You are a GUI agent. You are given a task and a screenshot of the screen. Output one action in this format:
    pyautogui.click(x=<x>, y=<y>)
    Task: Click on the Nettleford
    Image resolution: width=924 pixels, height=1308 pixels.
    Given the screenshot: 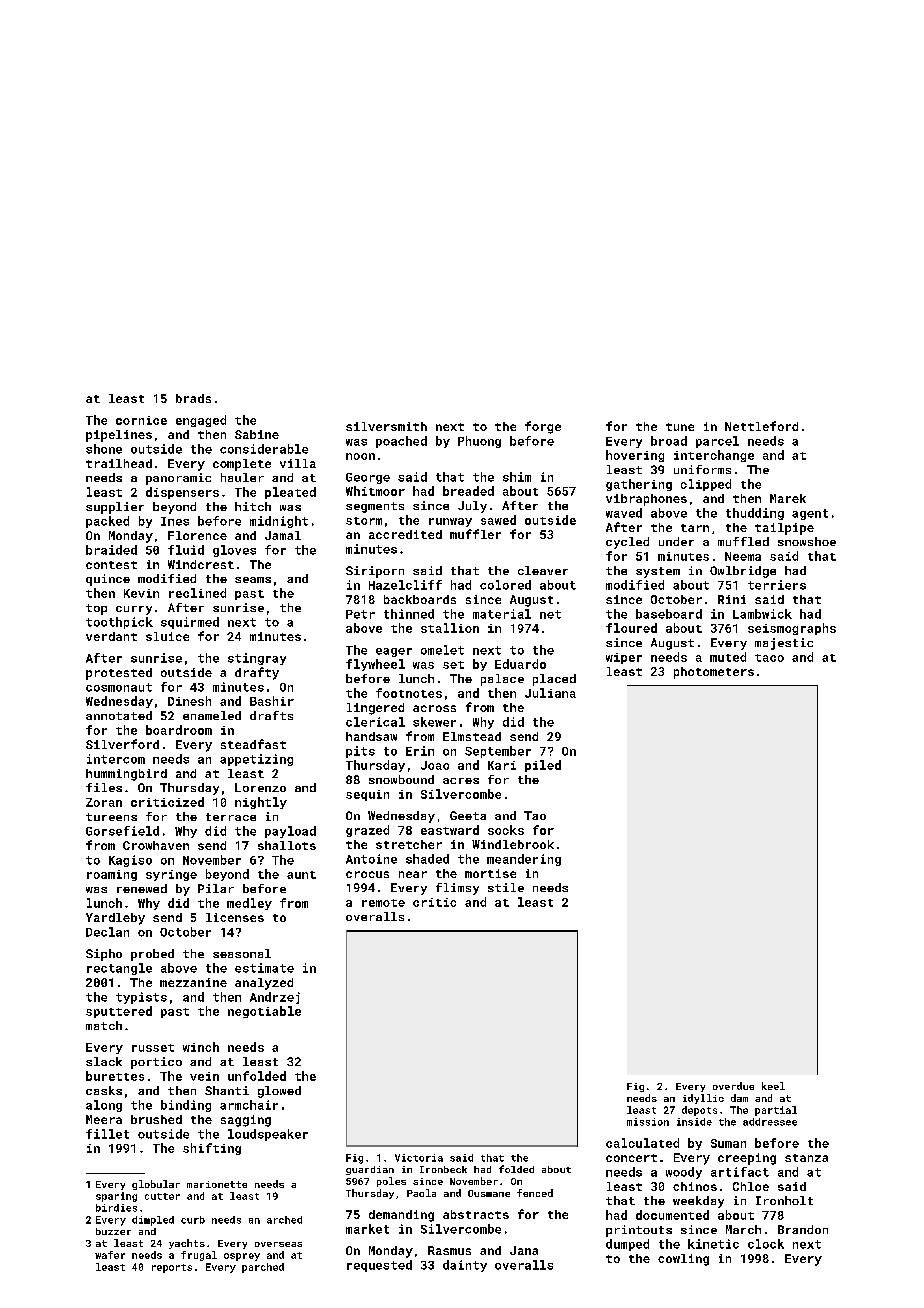 What is the action you would take?
    pyautogui.click(x=761, y=426)
